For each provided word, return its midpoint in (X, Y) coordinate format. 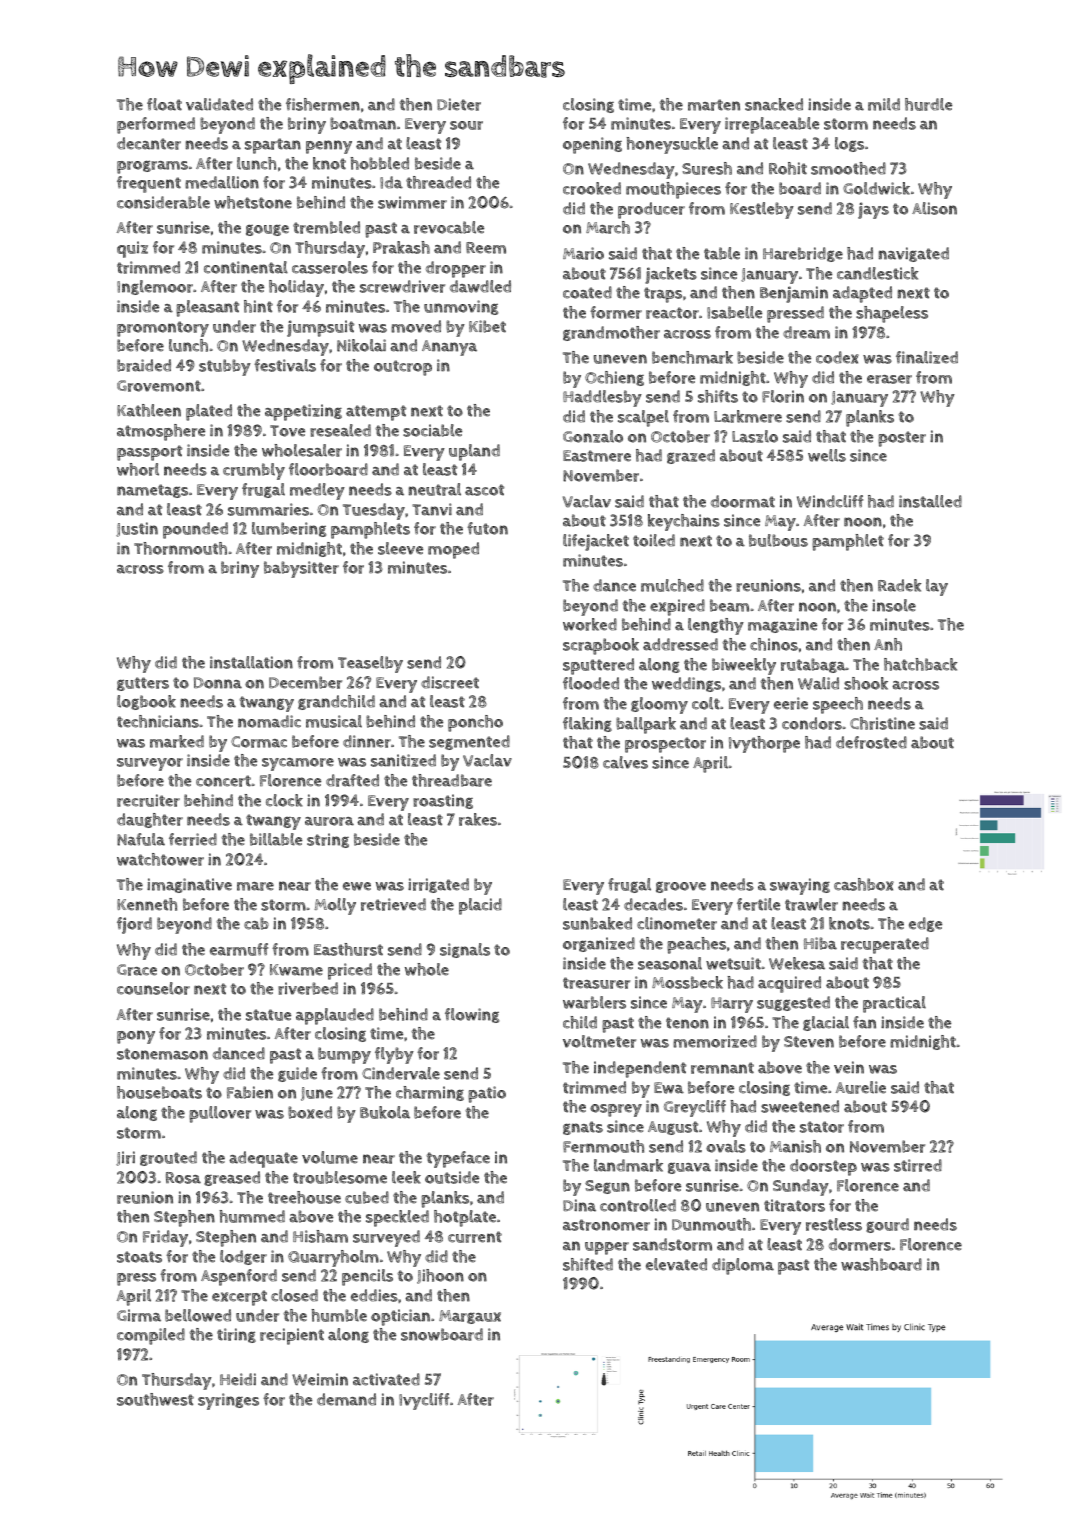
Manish (795, 1146)
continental (246, 267)
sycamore (298, 764)
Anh (888, 644)
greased (232, 1178)
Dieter (459, 104)
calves (625, 762)
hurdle (928, 104)
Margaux (470, 1317)
